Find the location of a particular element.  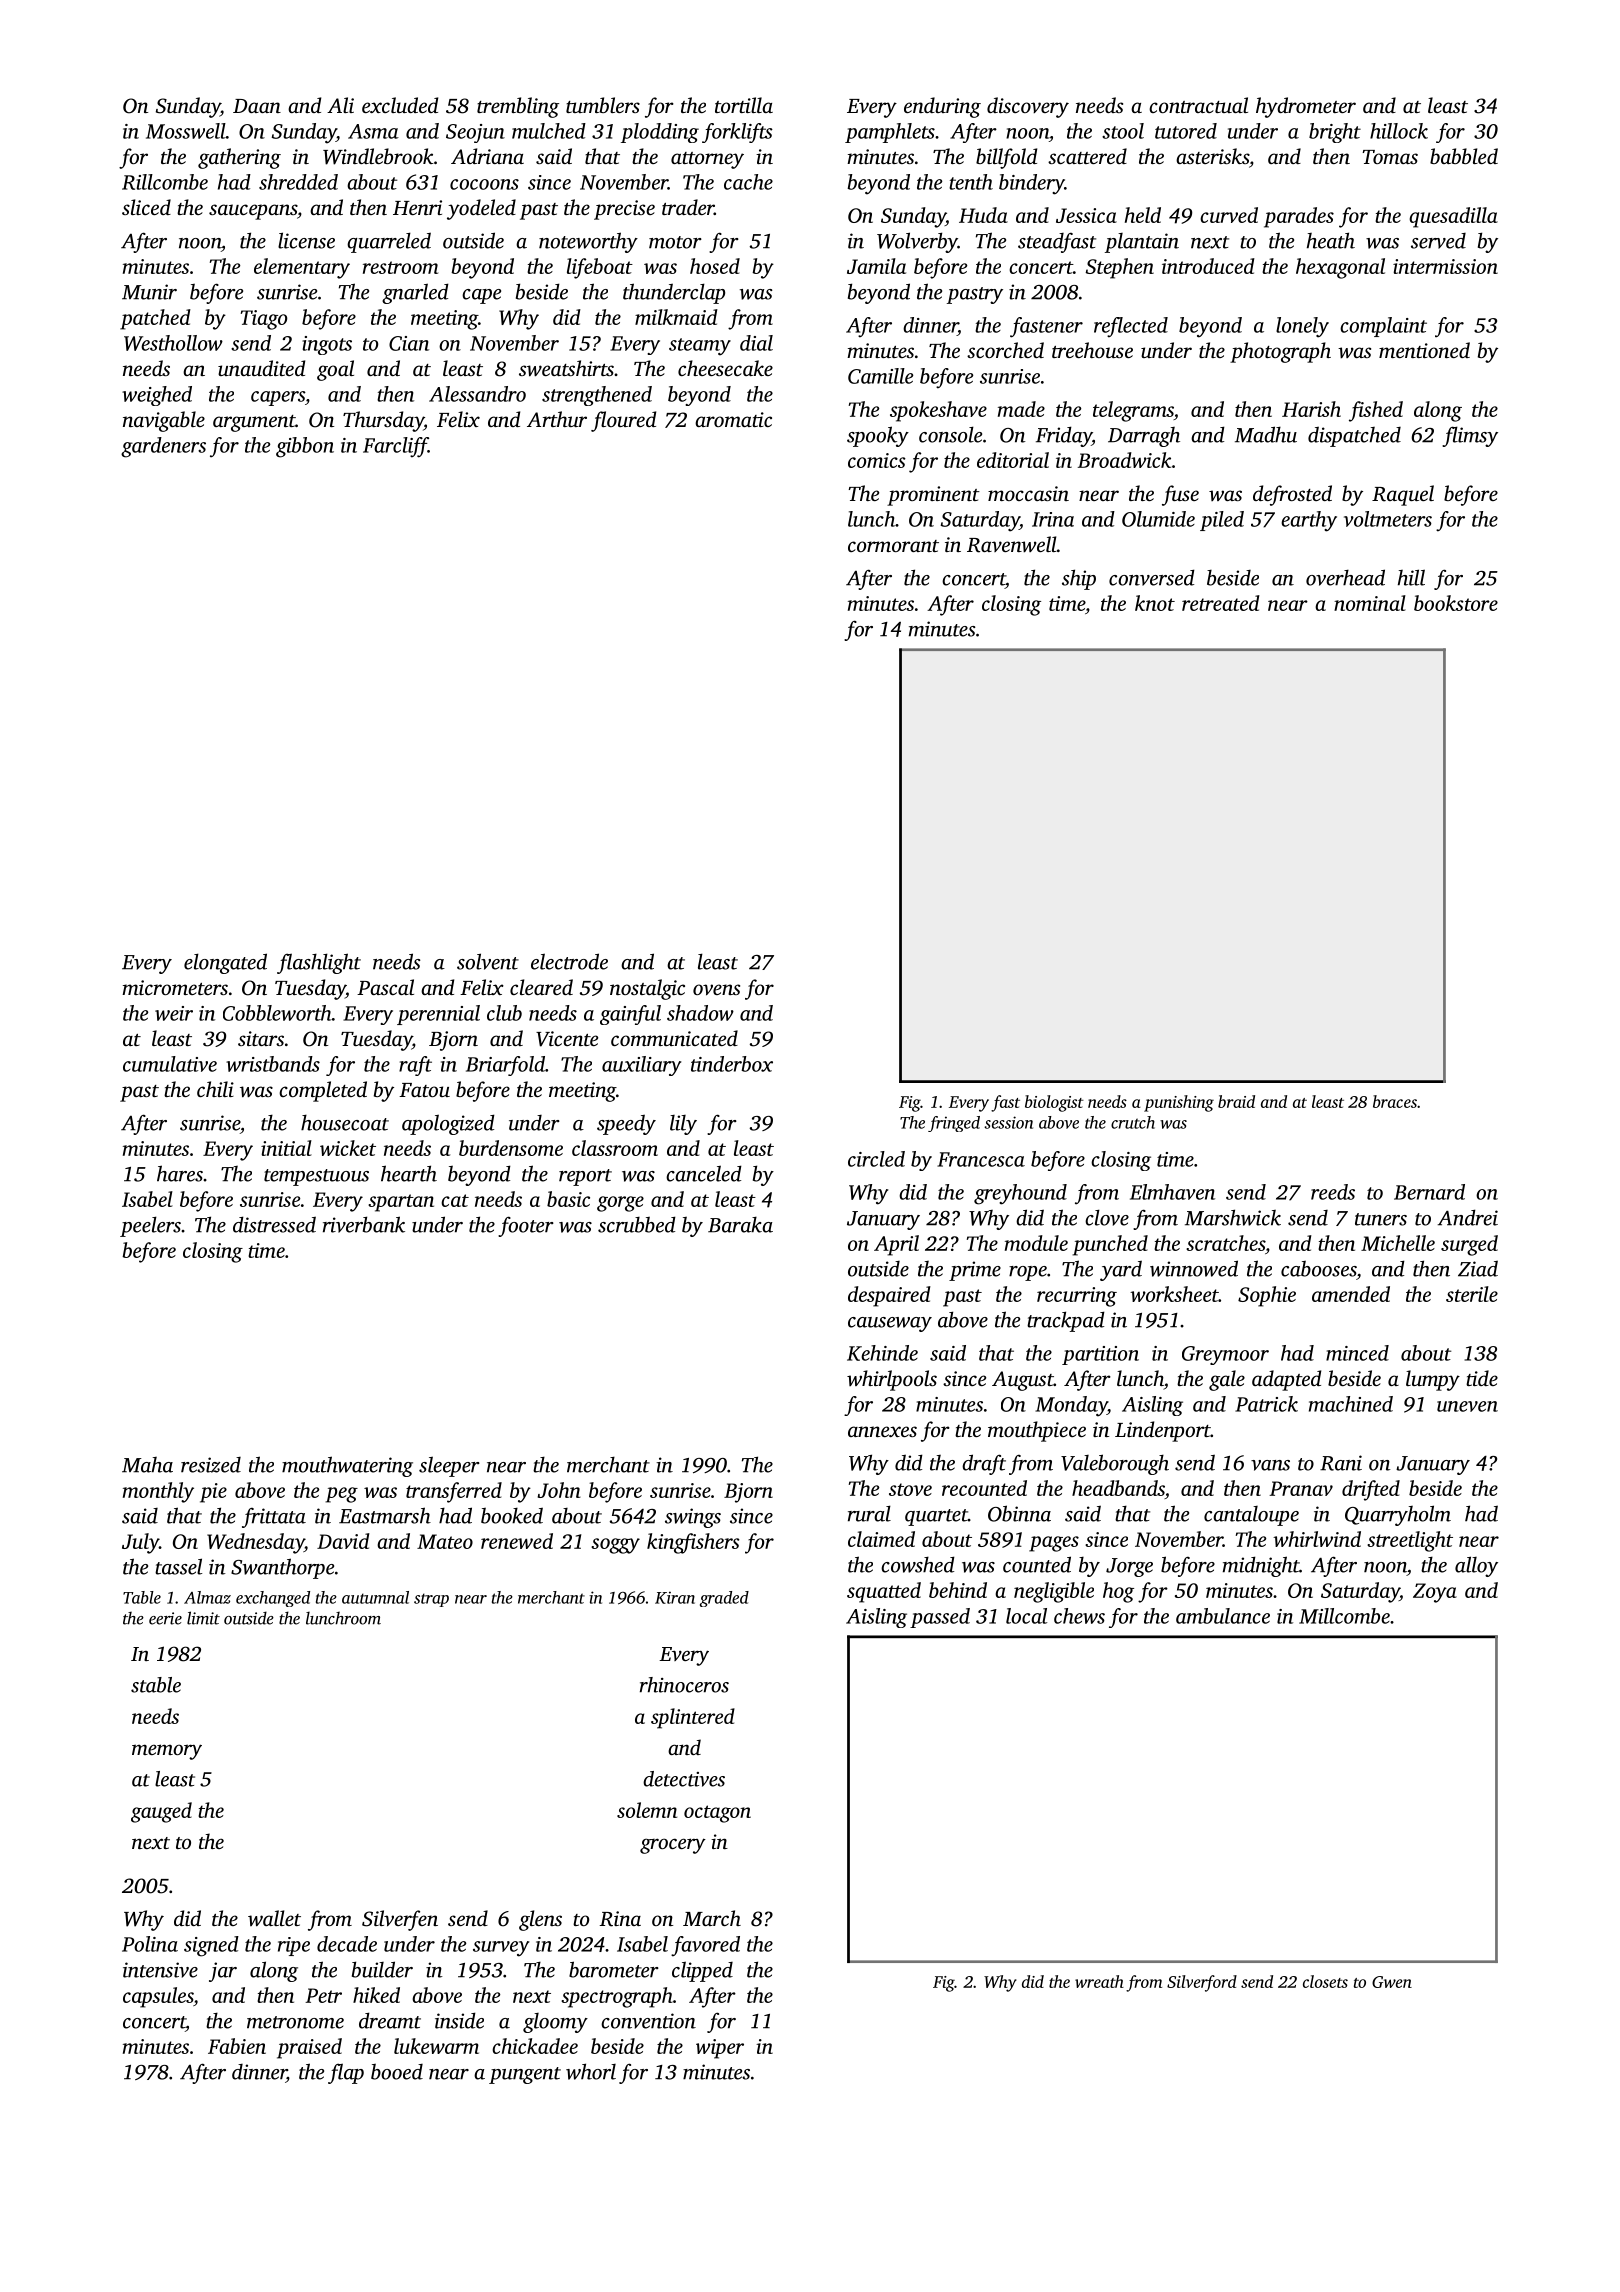

prominent is located at coordinates (933, 496).
